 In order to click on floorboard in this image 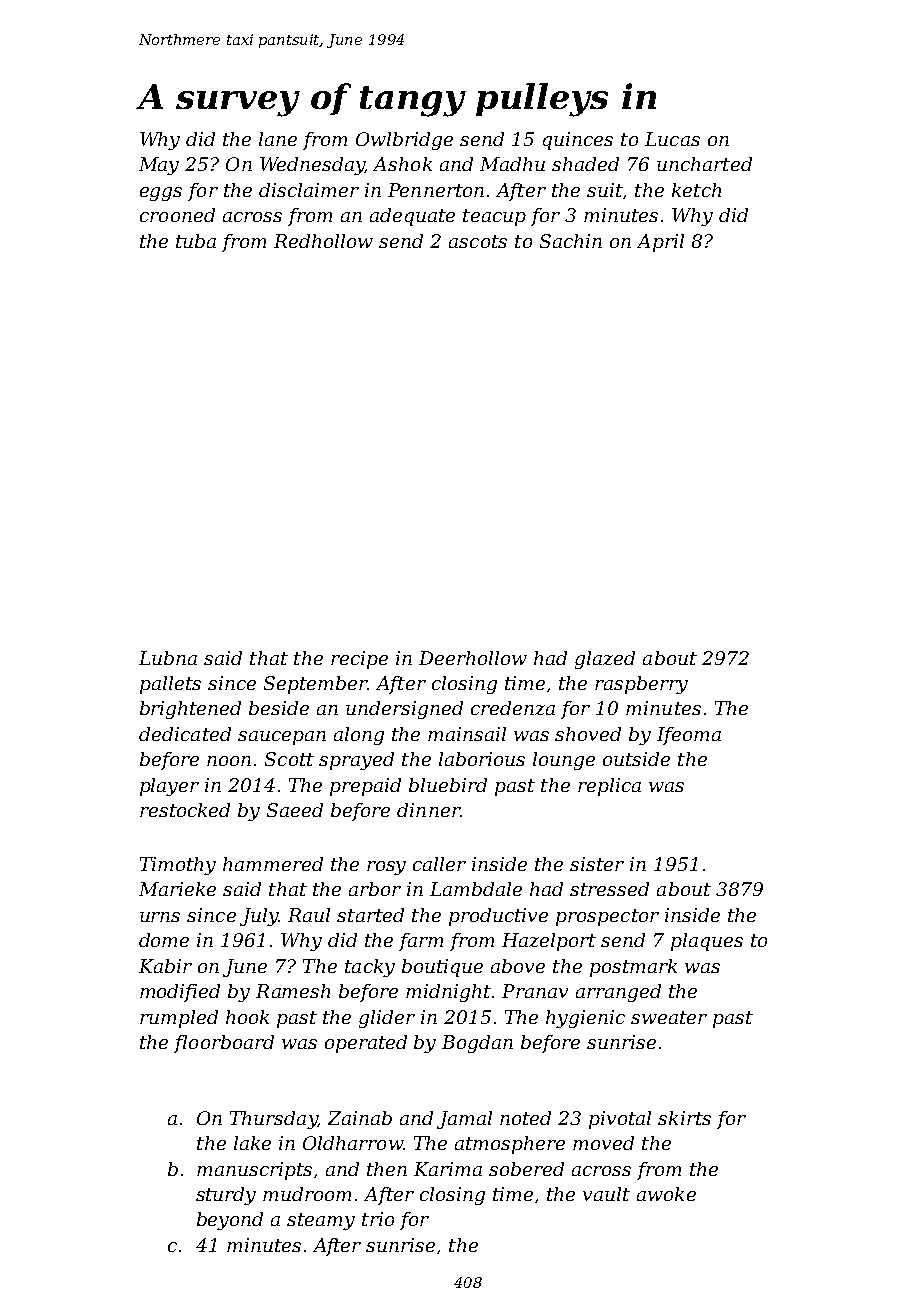, I will do `click(224, 1044)`.
